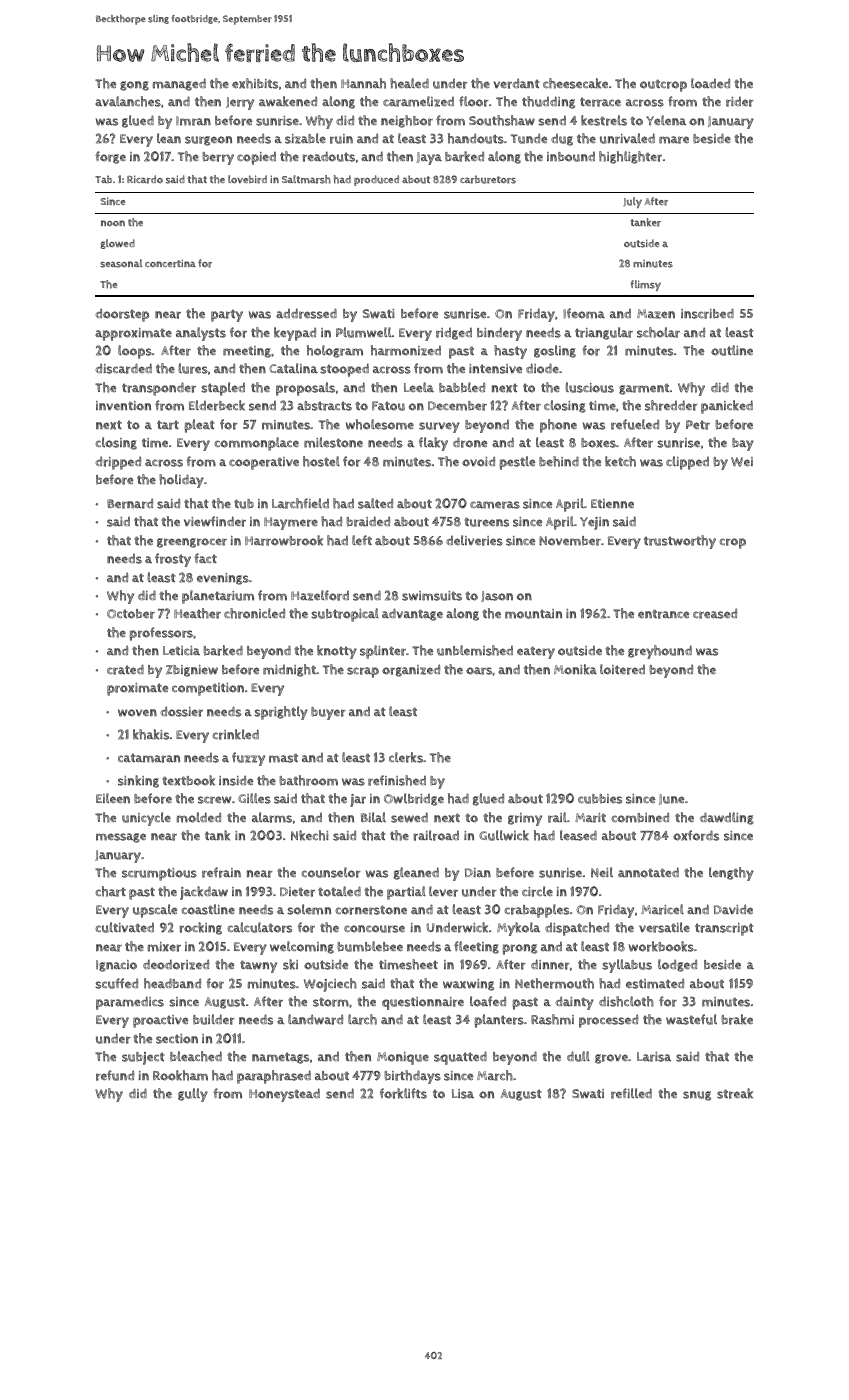 This page has width=849, height=1400. Describe the element at coordinates (710, 83) in the page. I see `loaded` at that location.
